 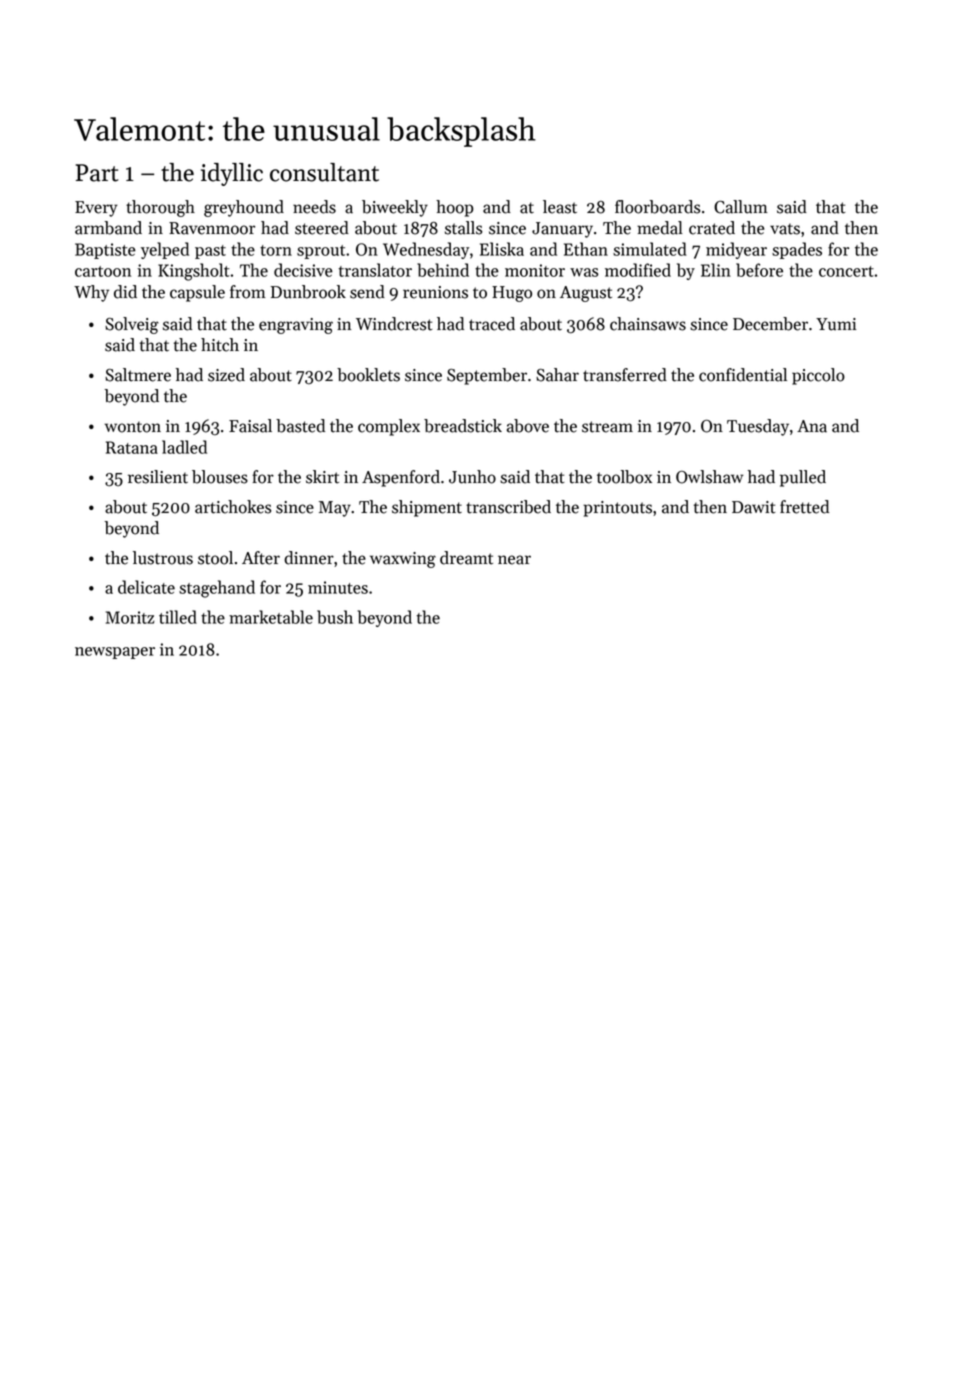 I want to click on blouses, so click(x=220, y=477).
